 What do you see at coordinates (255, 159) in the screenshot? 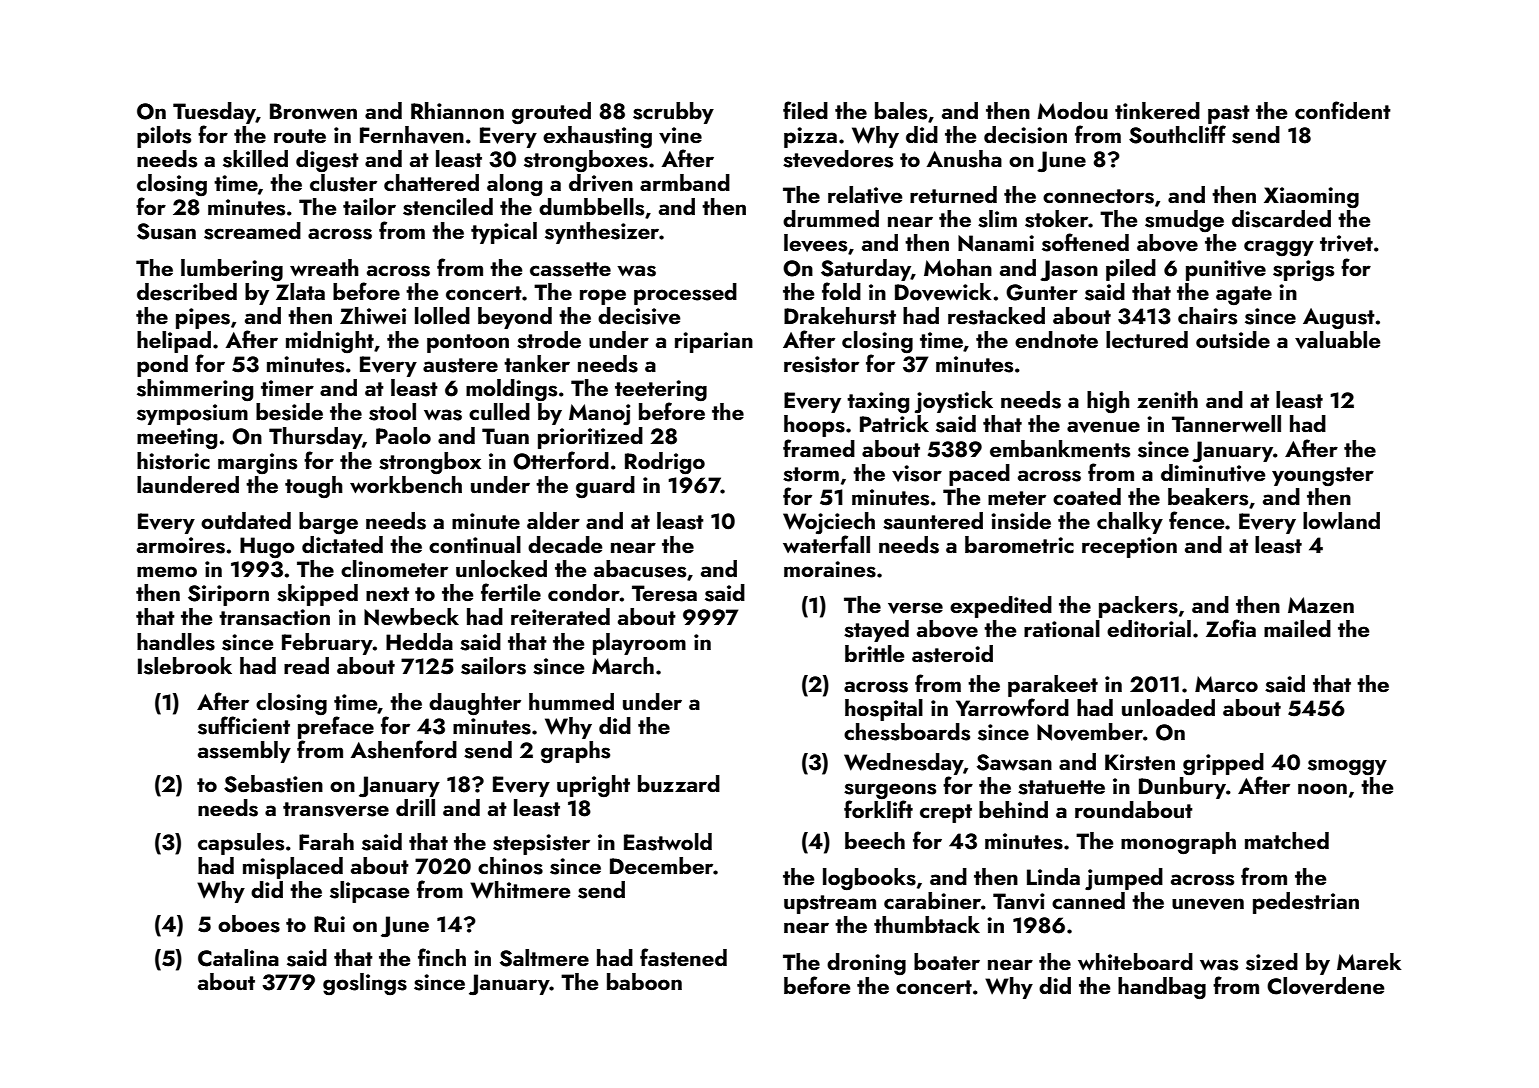
I see `skilled` at bounding box center [255, 159].
